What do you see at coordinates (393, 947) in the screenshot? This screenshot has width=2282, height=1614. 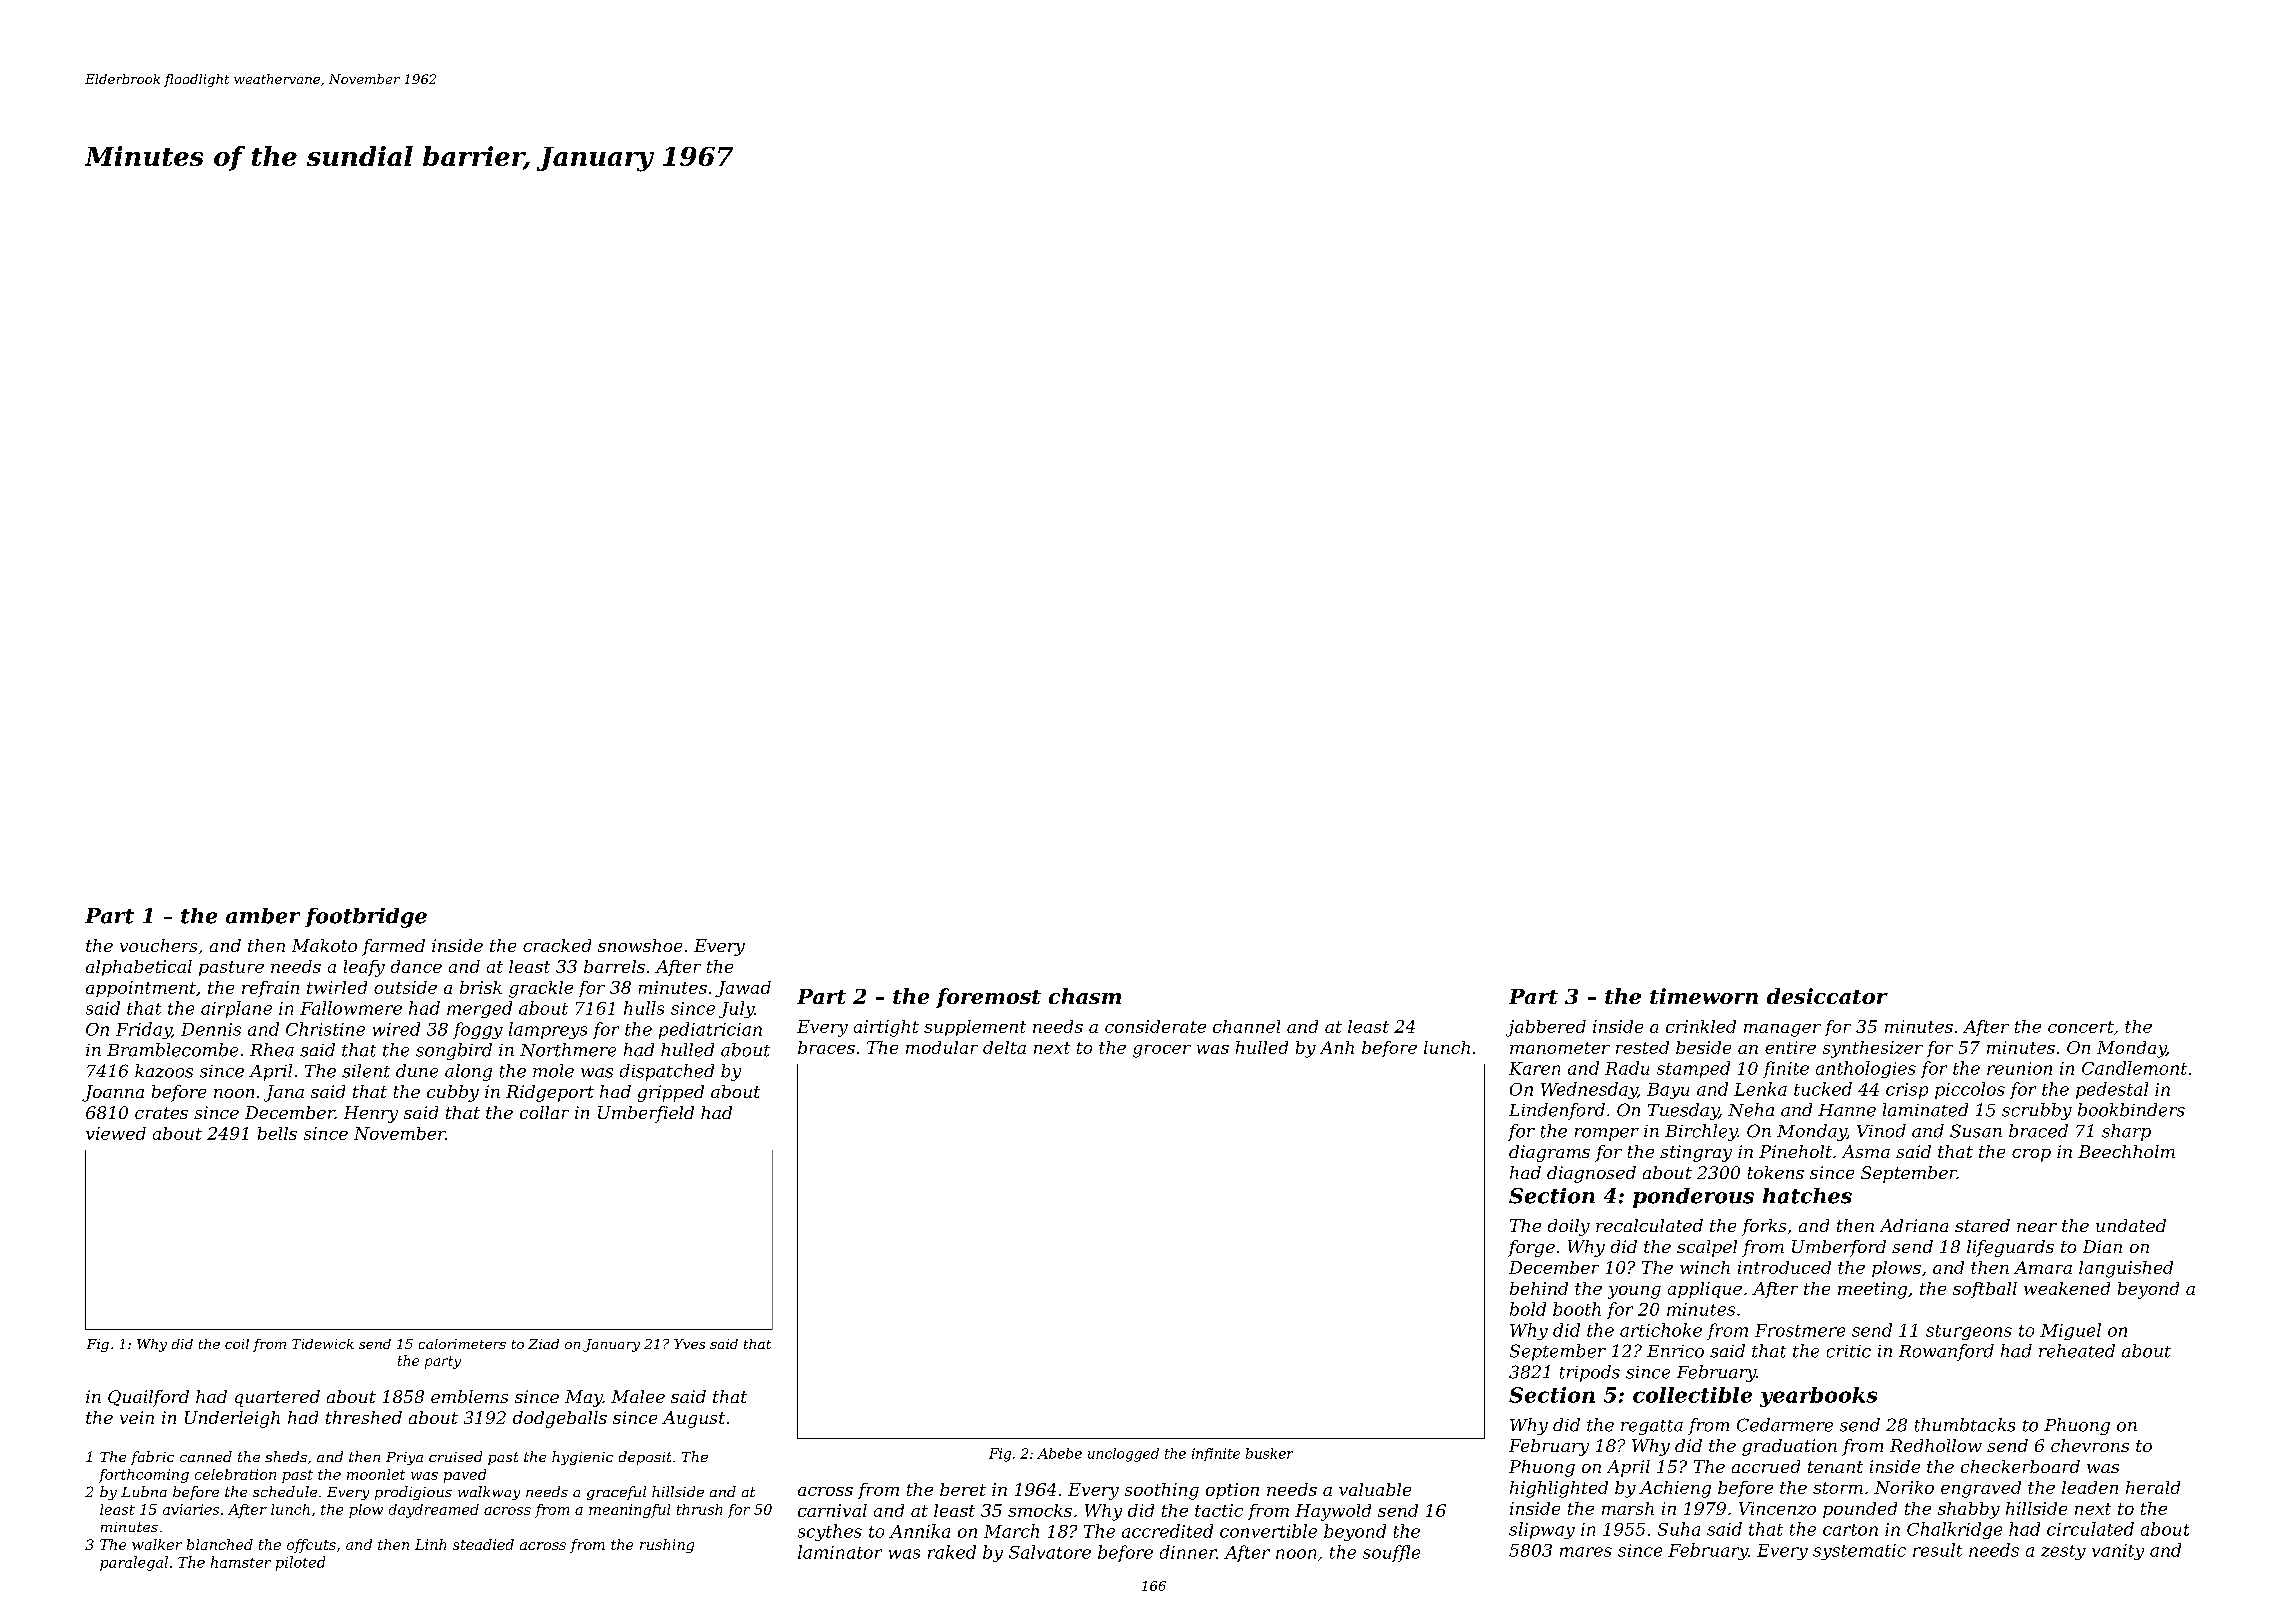 I see `farmed` at bounding box center [393, 947].
